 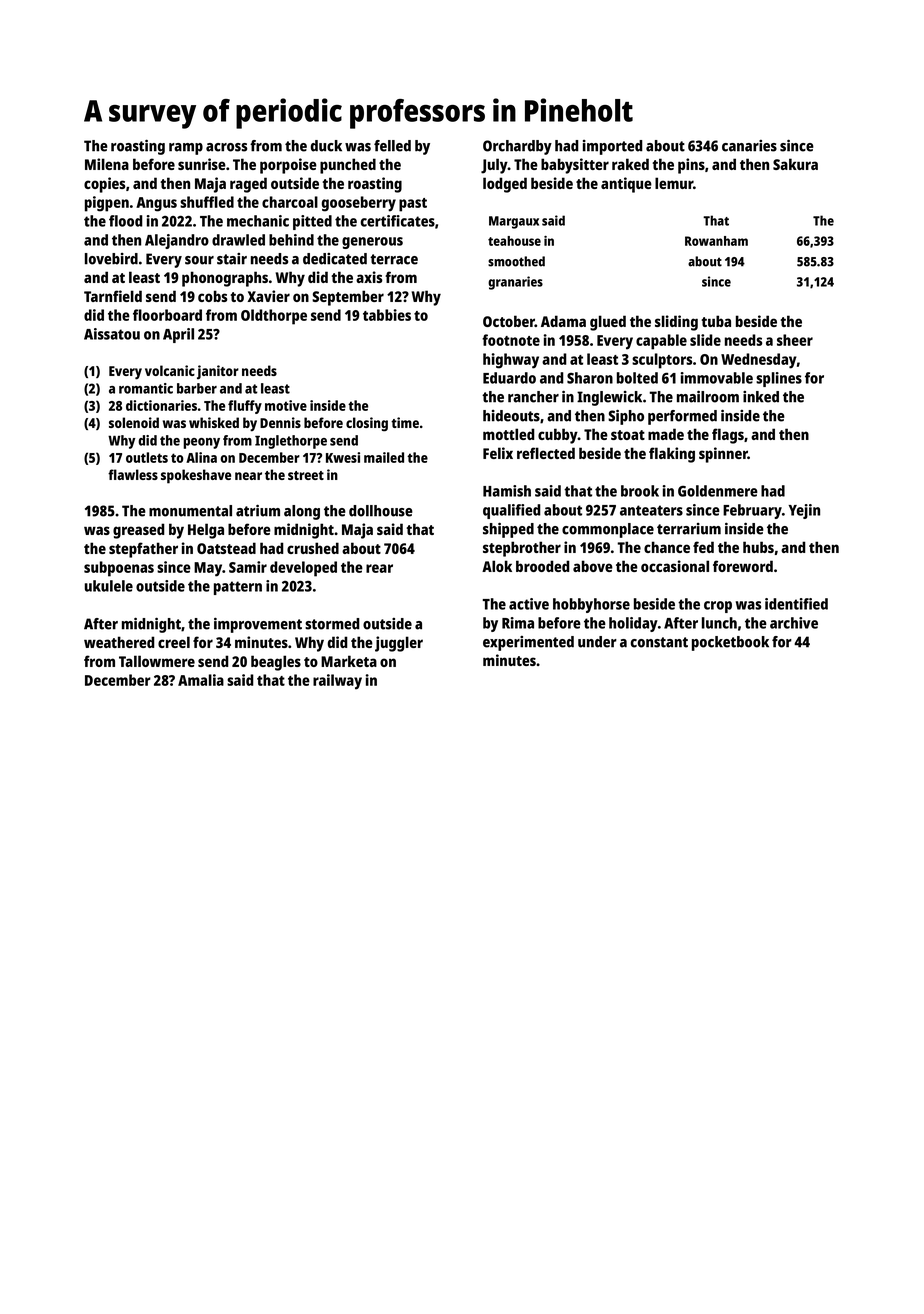 What do you see at coordinates (749, 146) in the page?
I see `canaries` at bounding box center [749, 146].
